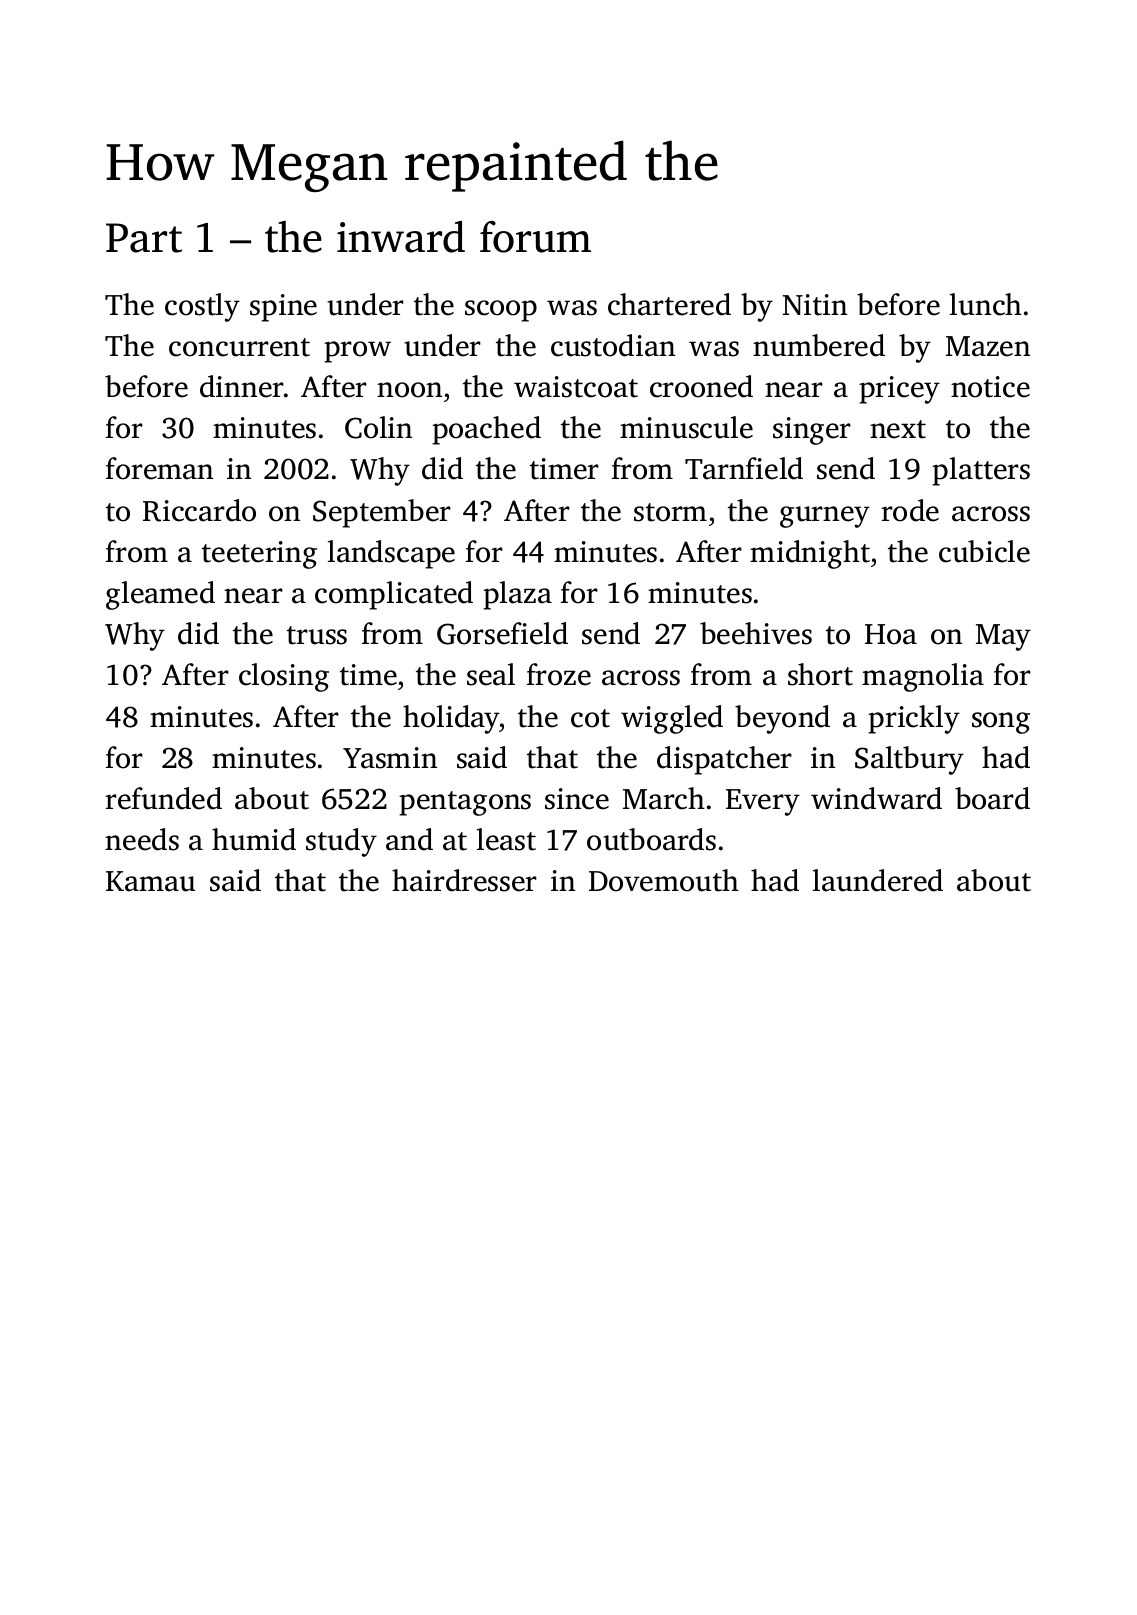  Describe the element at coordinates (923, 677) in the image. I see `magnolia` at that location.
